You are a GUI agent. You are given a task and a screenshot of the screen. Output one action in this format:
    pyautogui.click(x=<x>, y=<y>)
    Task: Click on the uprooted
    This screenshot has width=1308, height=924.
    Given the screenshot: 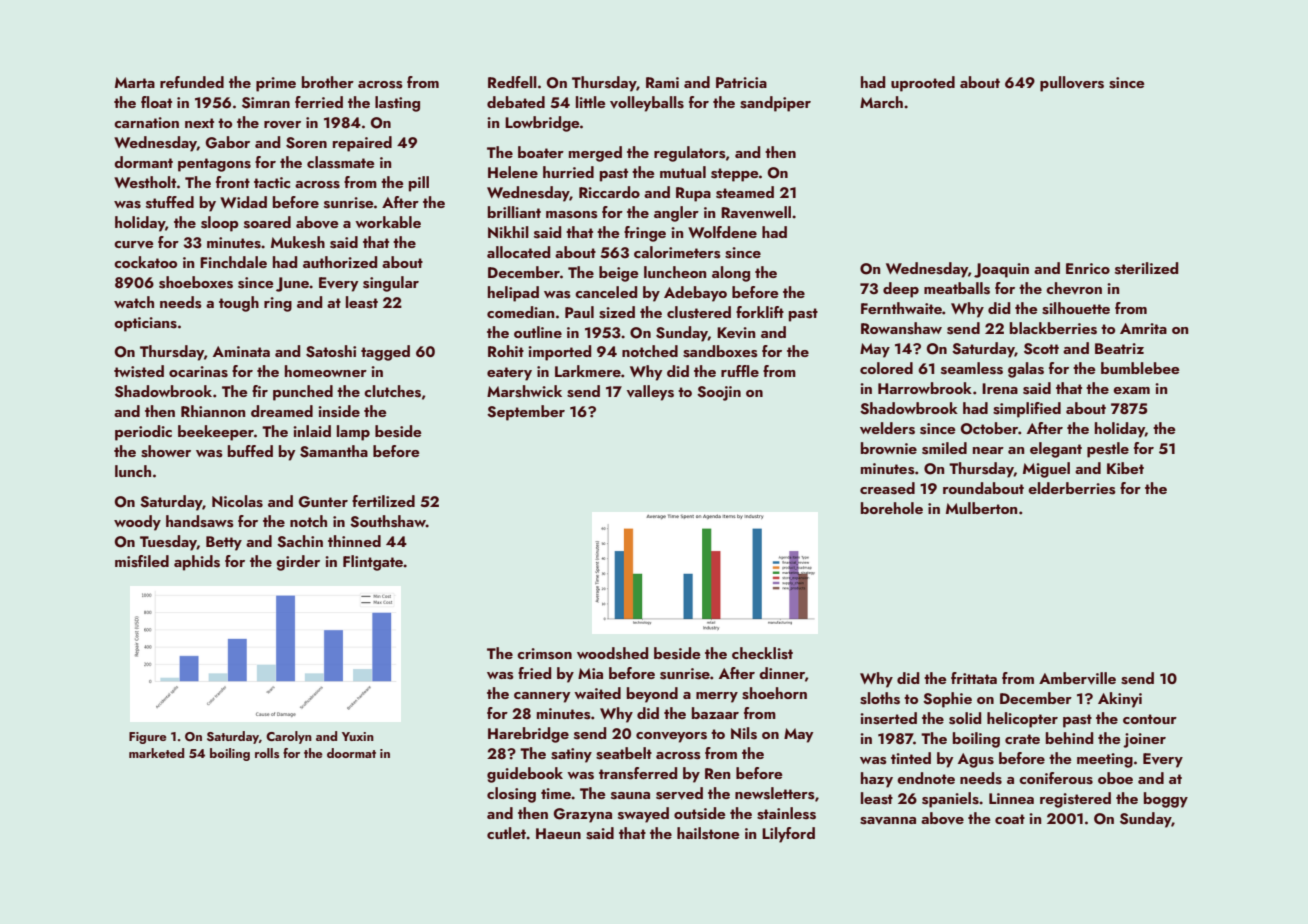 What is the action you would take?
    pyautogui.click(x=923, y=84)
